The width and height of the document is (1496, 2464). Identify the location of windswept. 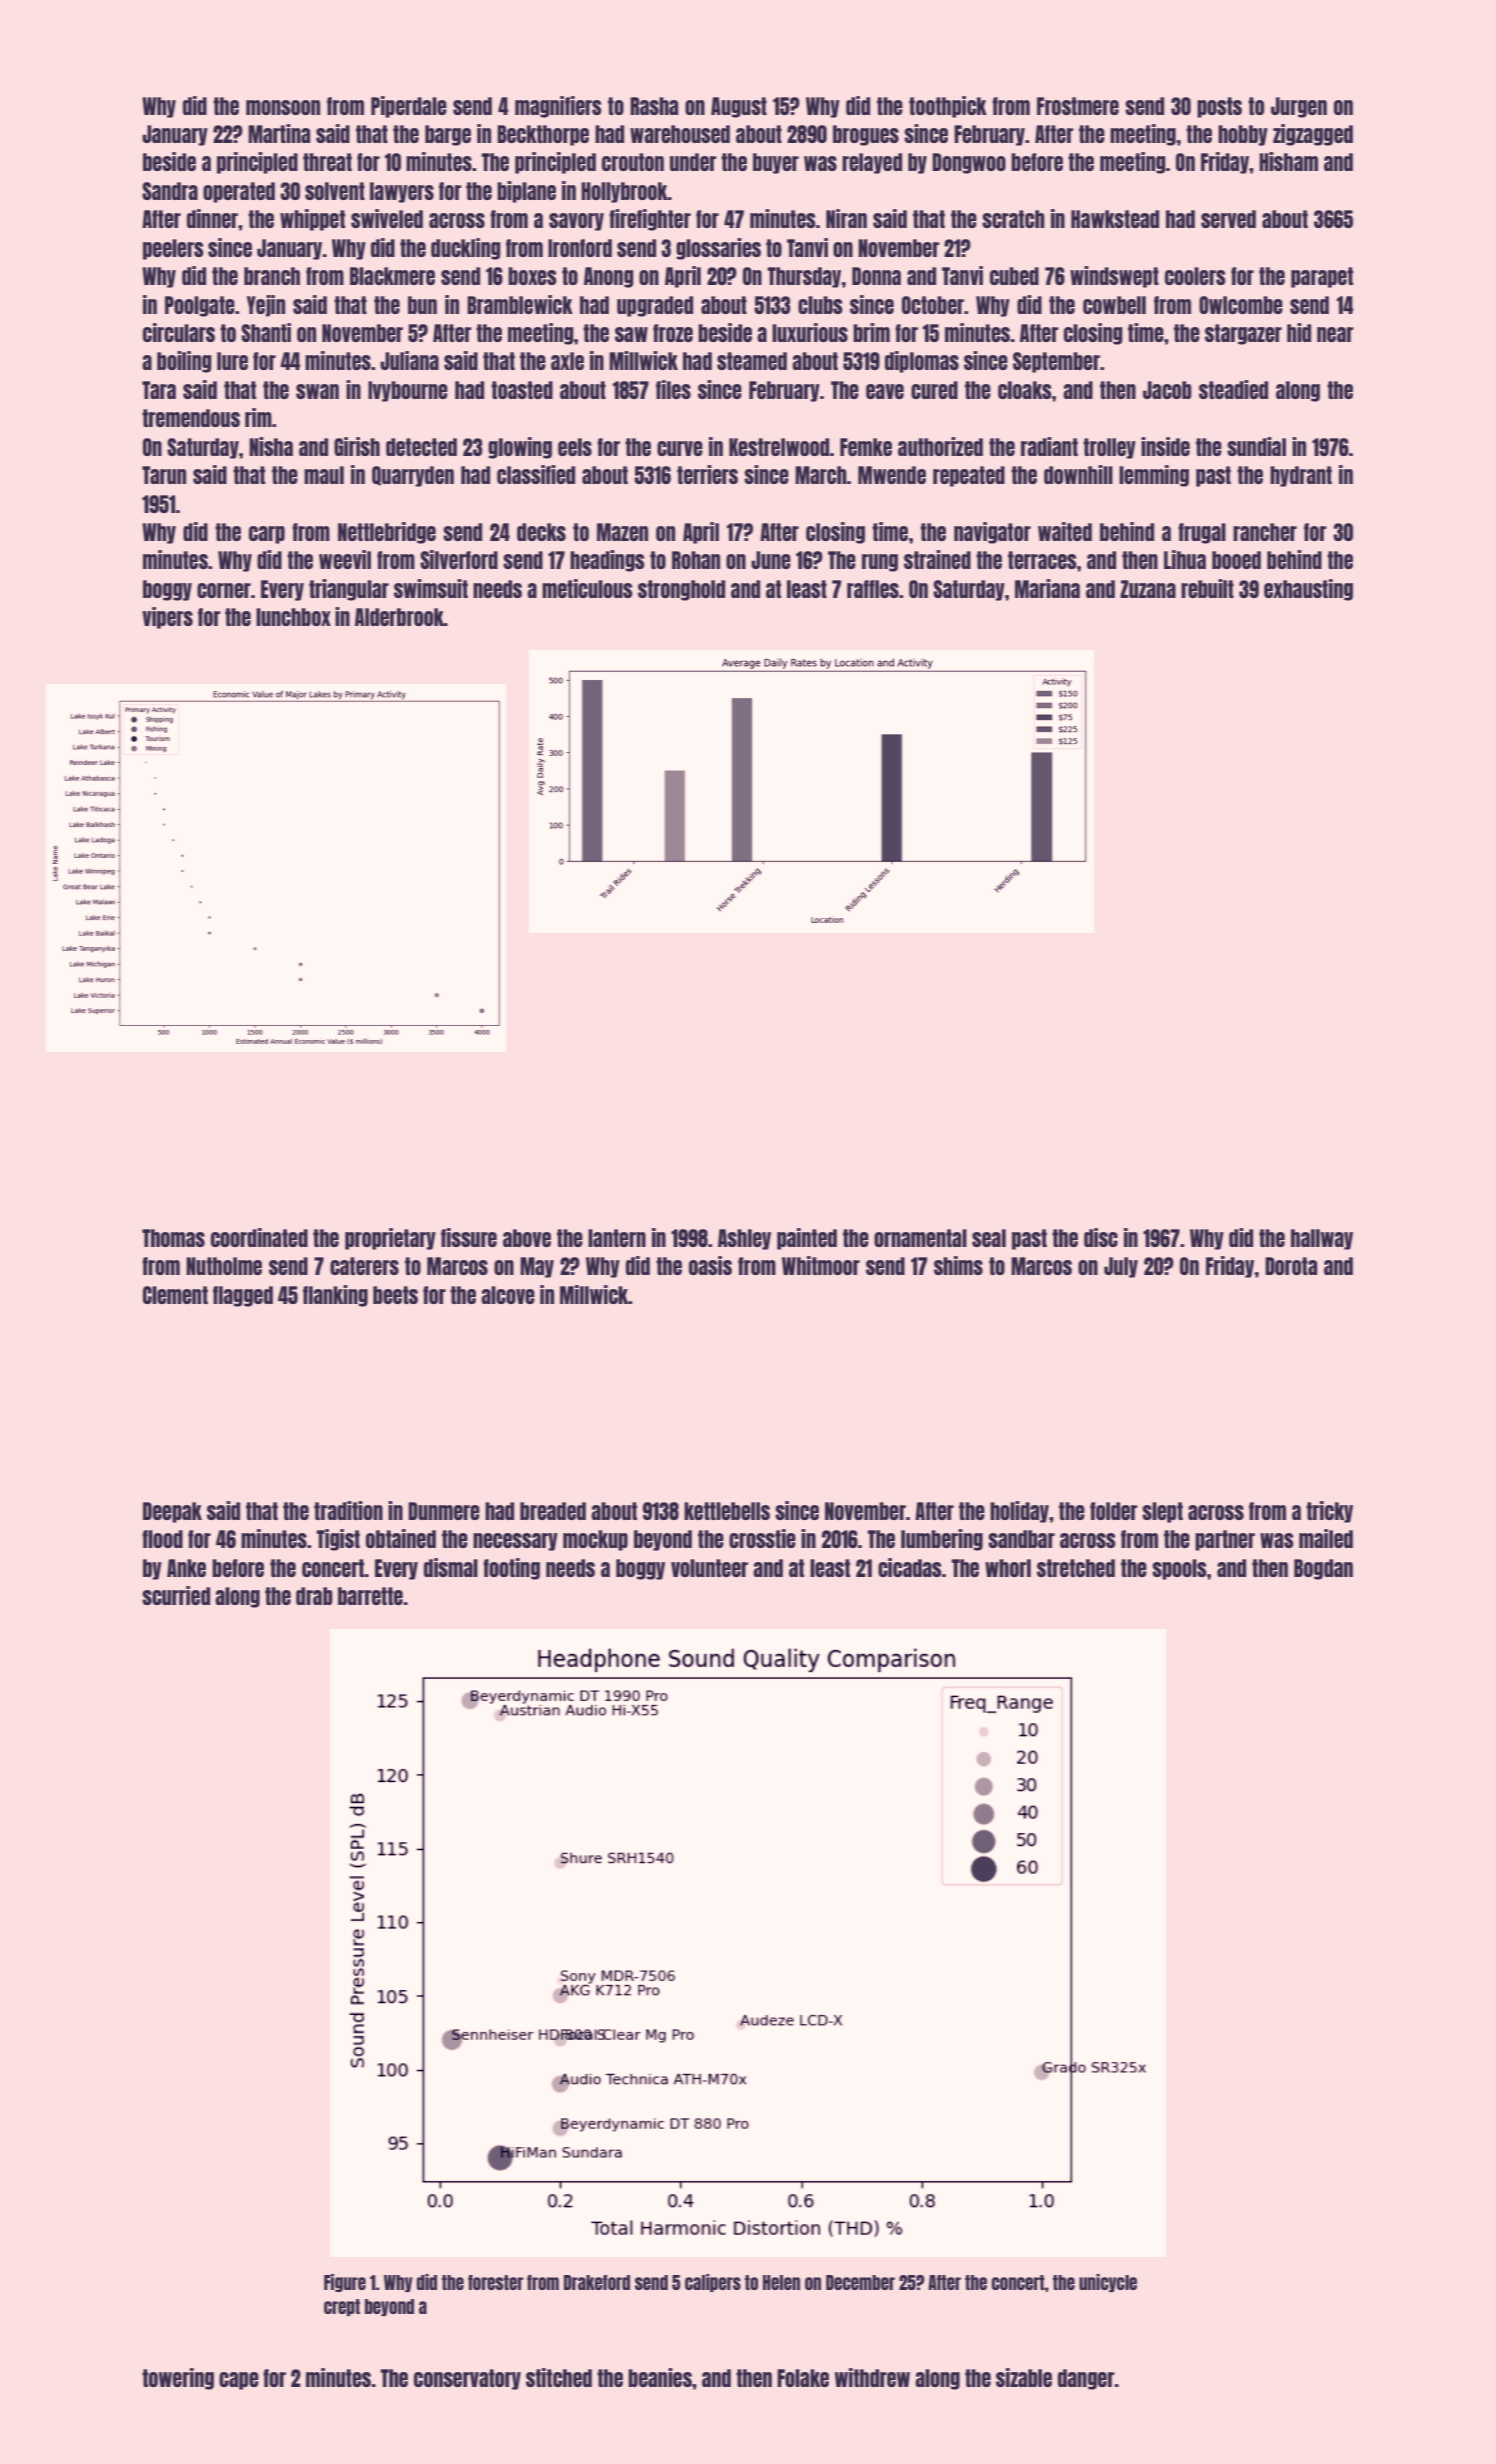
(1114, 277).
